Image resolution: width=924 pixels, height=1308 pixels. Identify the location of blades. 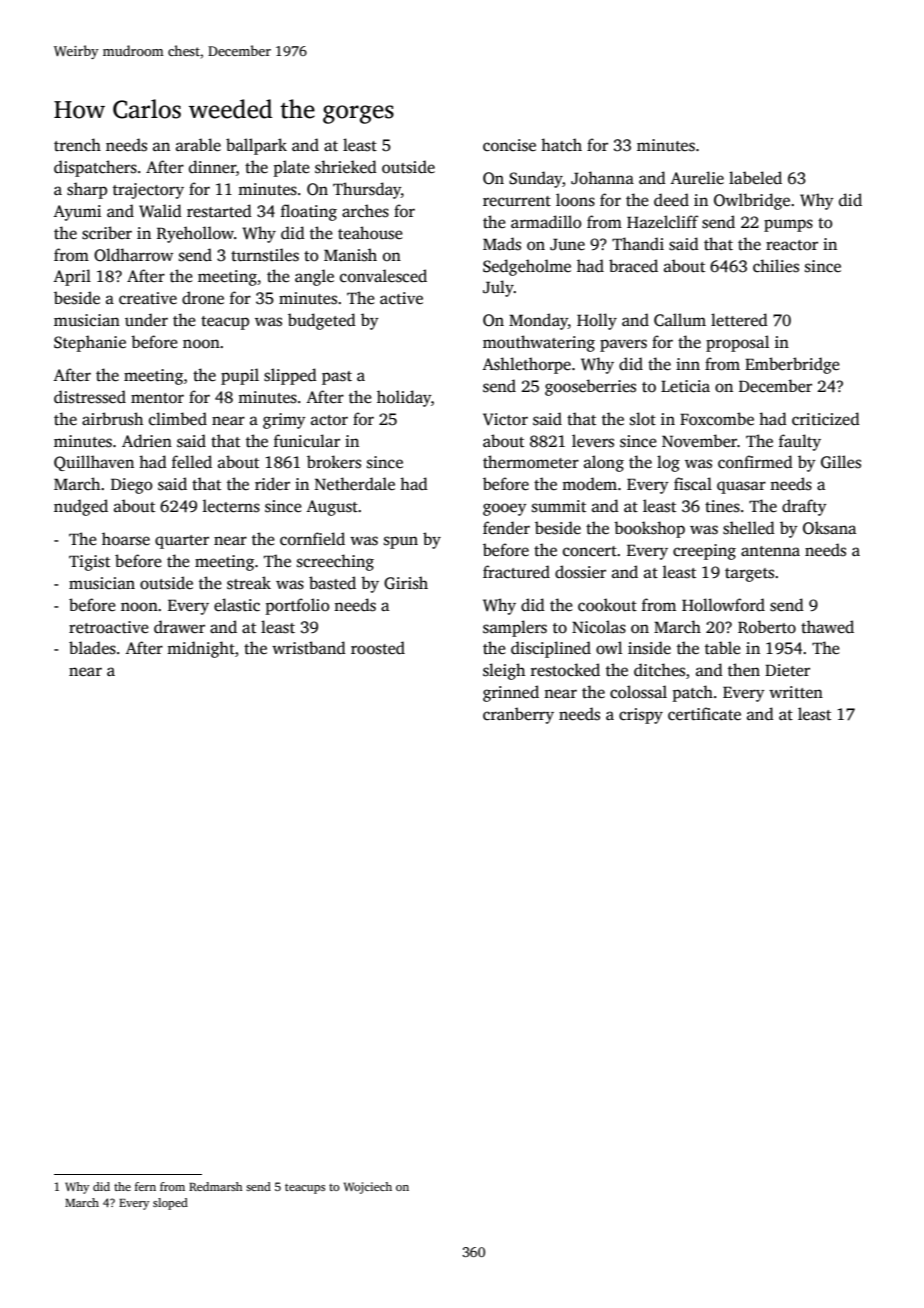
(92, 648).
